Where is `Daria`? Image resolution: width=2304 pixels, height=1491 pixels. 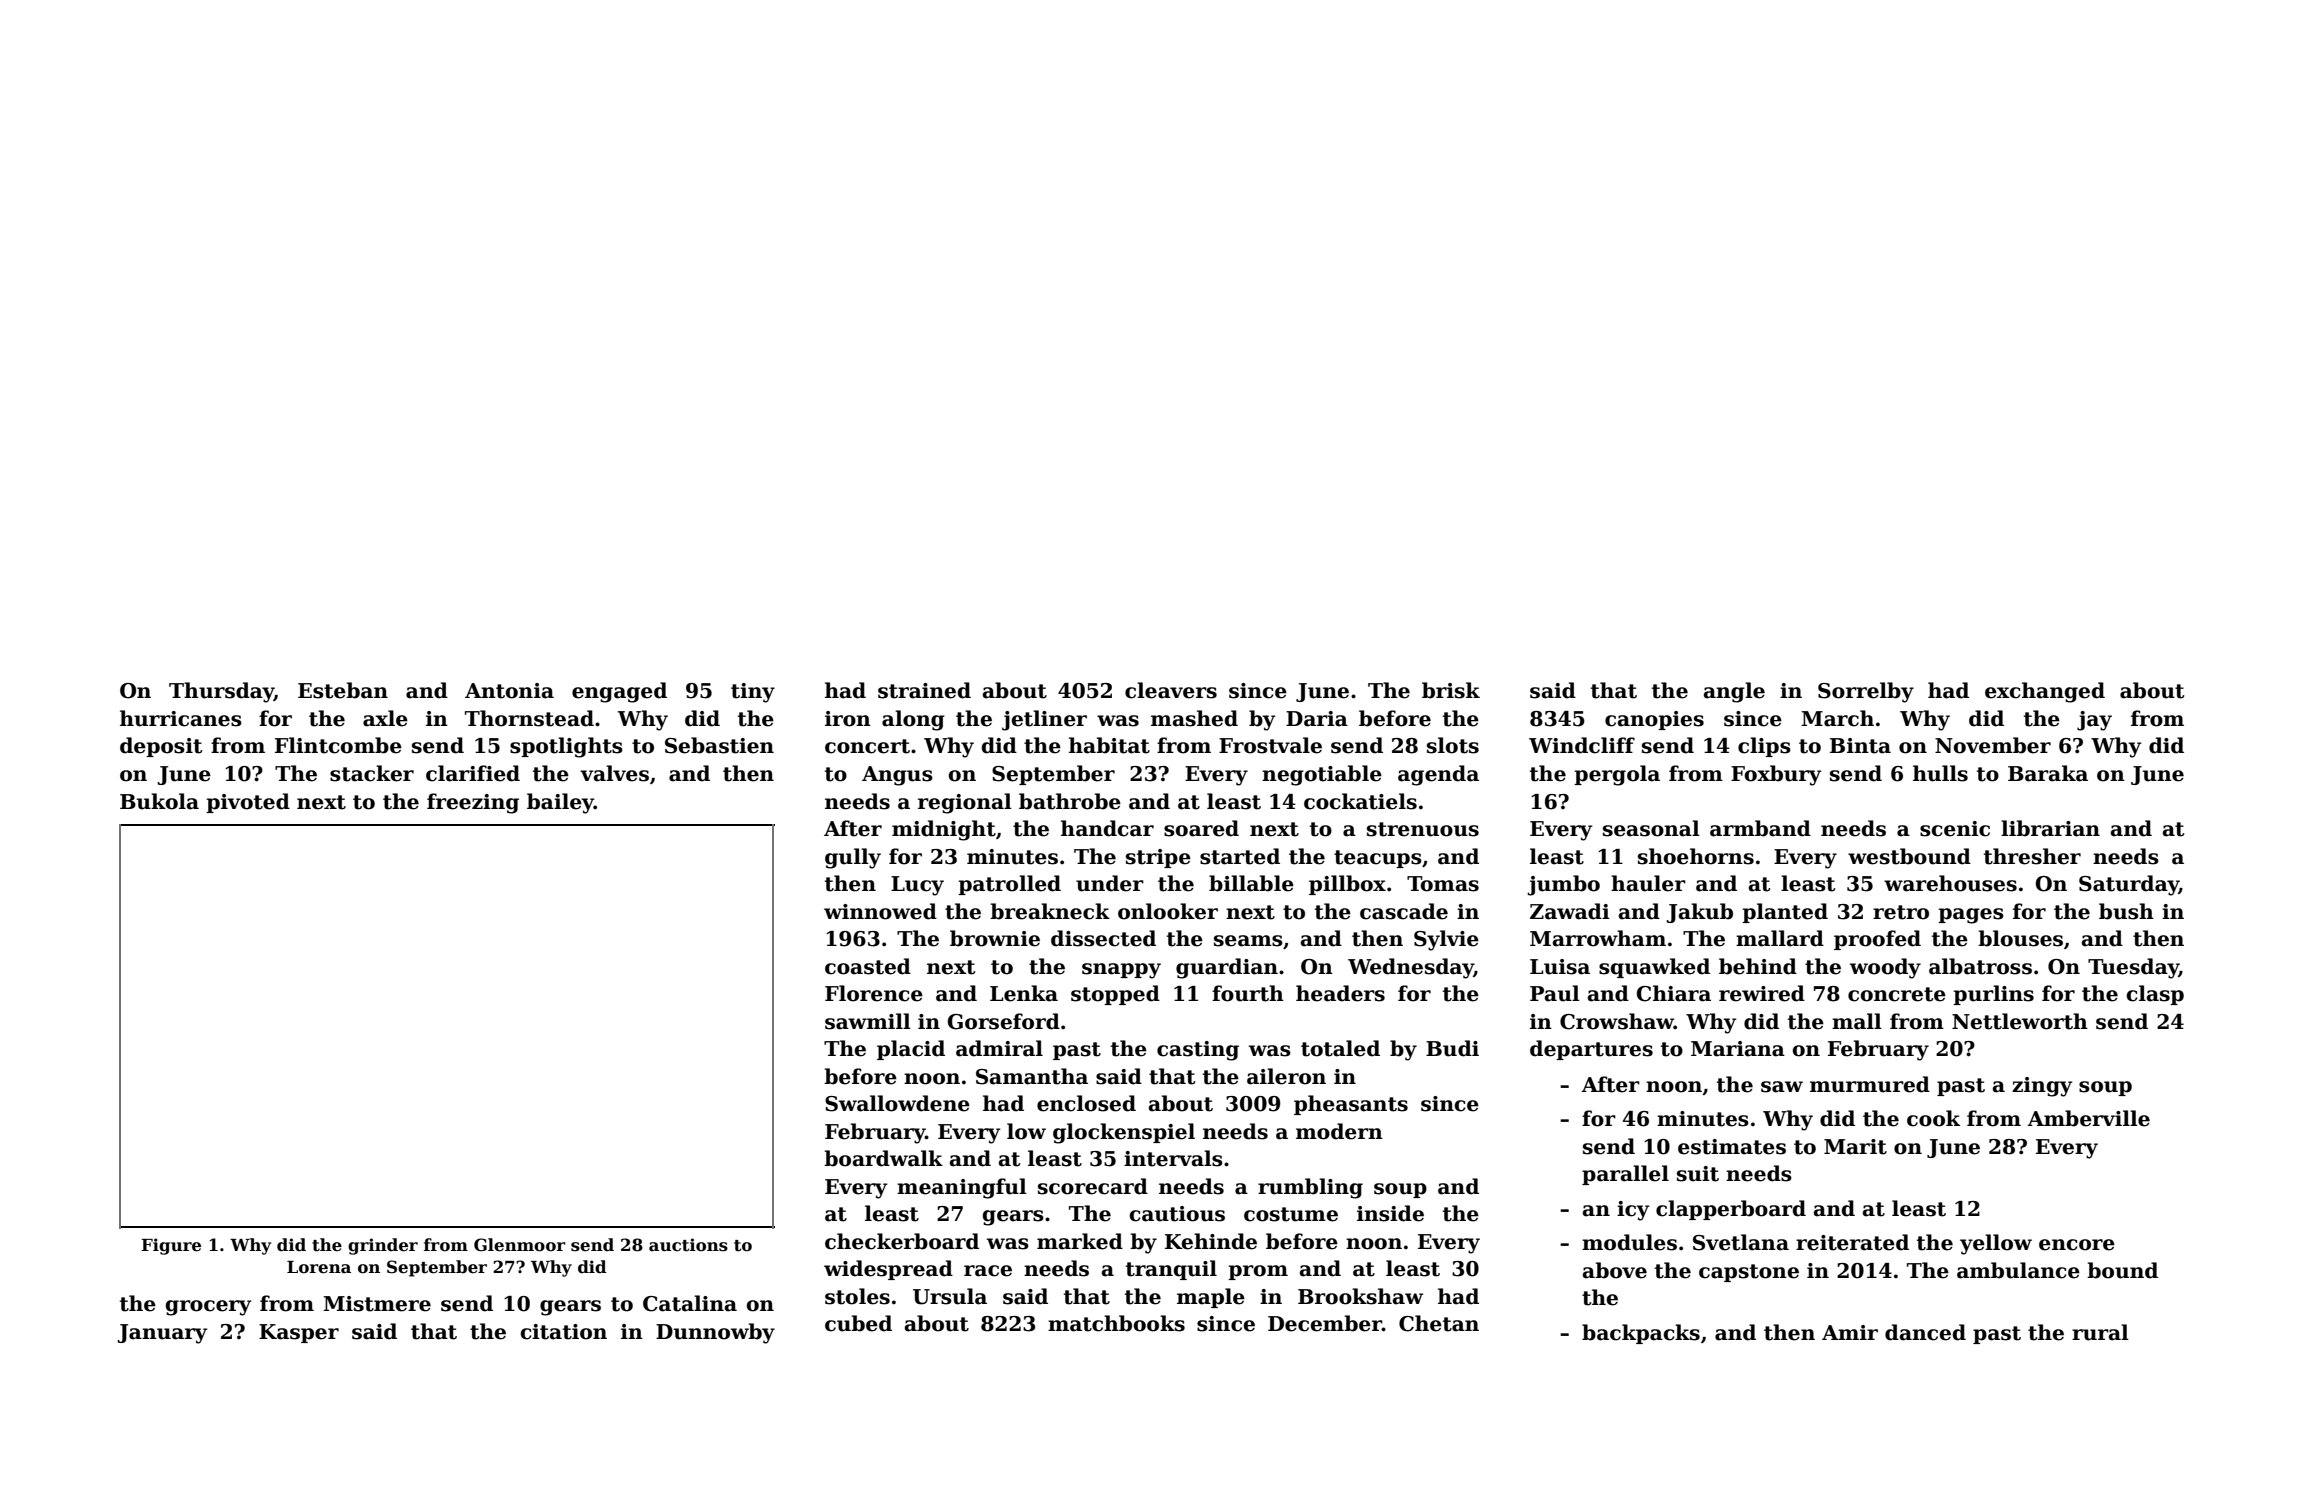 Daria is located at coordinates (1317, 719).
